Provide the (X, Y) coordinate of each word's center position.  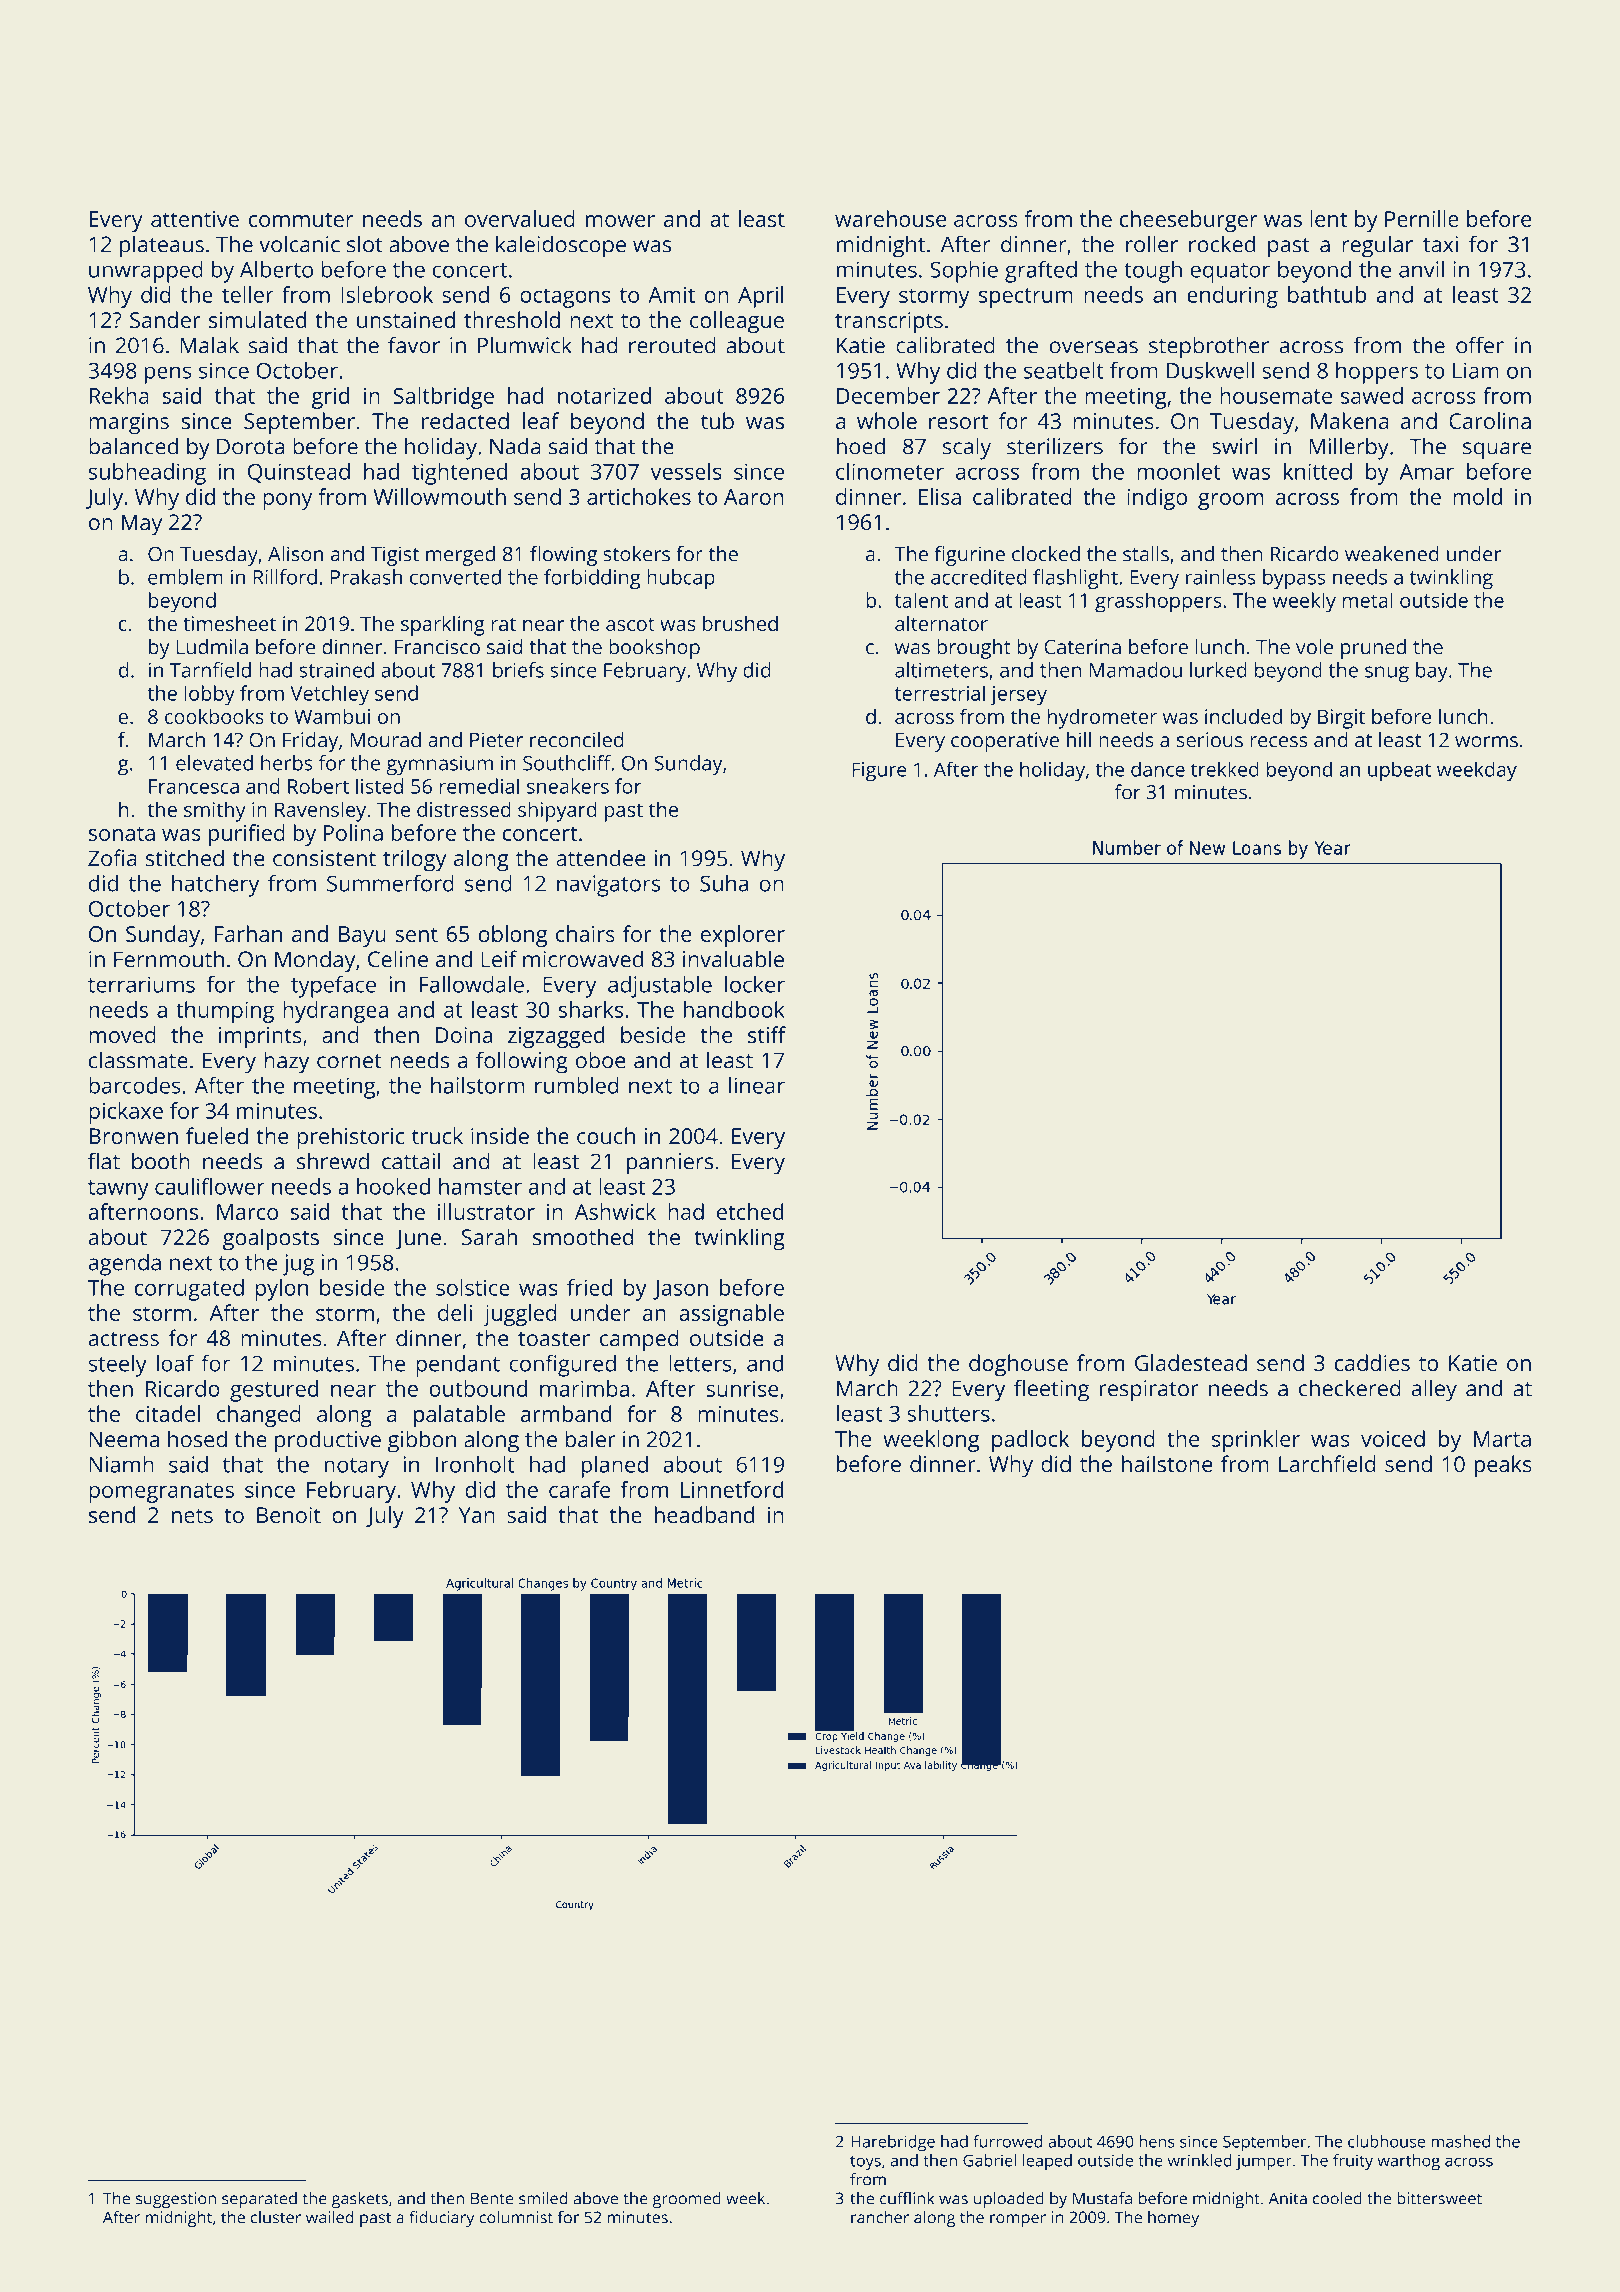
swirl (1234, 446)
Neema (124, 1439)
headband (704, 1514)
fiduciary (441, 2219)
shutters (948, 1413)
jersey (1018, 696)
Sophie (964, 272)
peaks (1503, 1466)
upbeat (1399, 771)
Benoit (289, 1515)
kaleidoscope (561, 246)
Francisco (437, 647)
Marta (1502, 1439)
